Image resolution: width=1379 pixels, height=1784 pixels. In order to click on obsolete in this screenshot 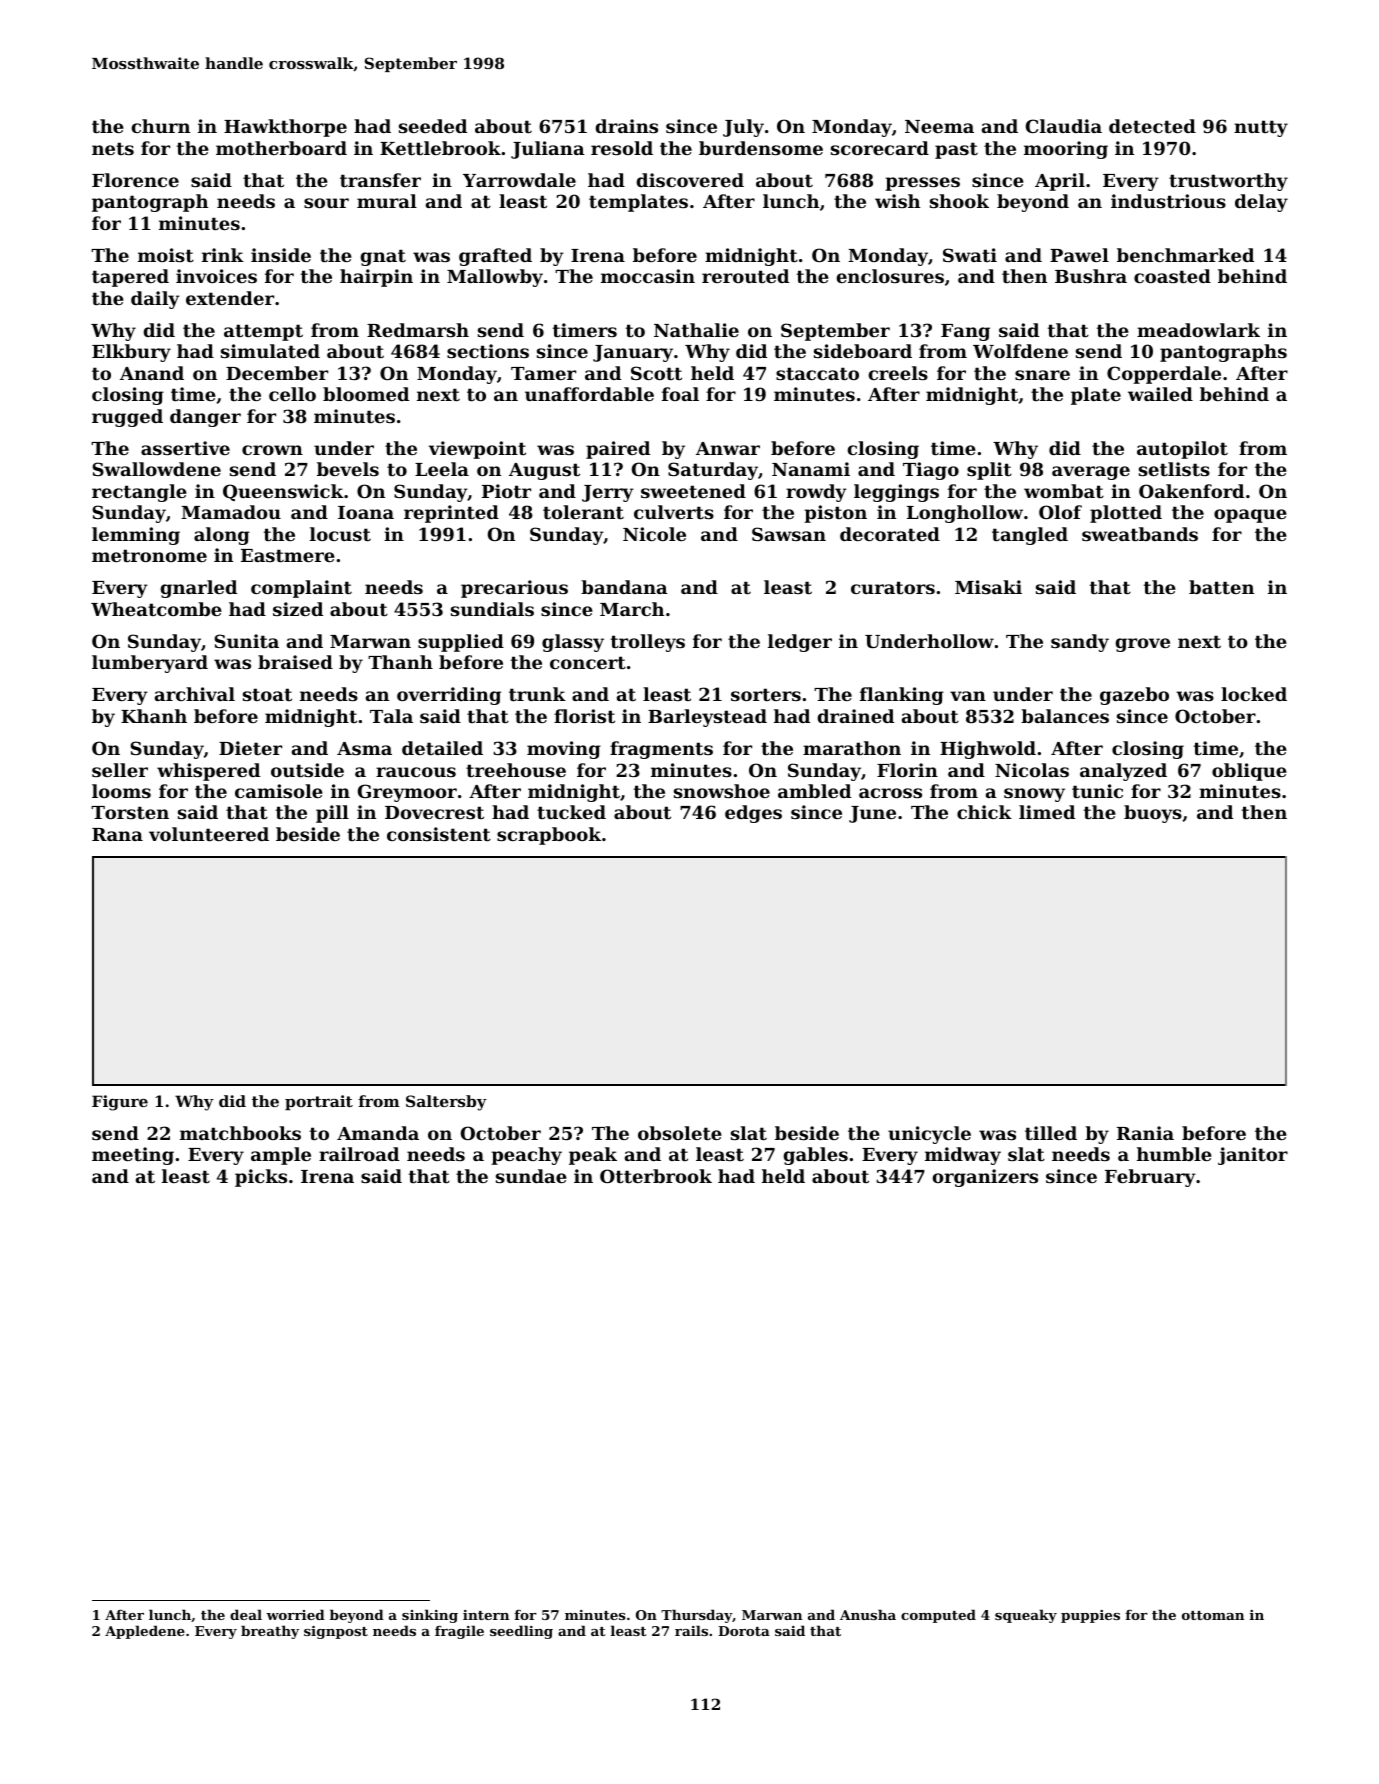, I will do `click(680, 1133)`.
